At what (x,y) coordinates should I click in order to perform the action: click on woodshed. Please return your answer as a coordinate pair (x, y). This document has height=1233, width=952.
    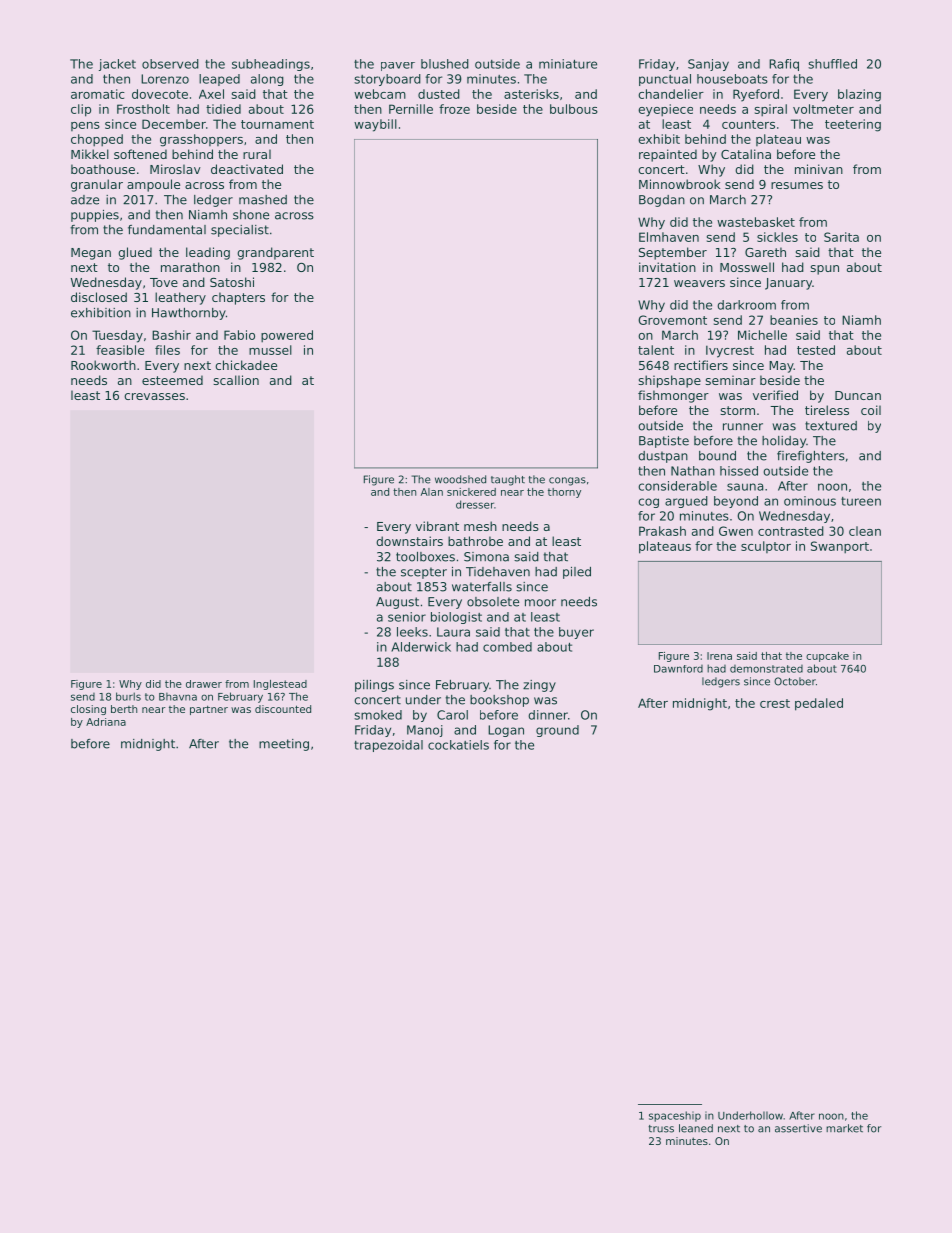
    Looking at the image, I should click on (460, 479).
